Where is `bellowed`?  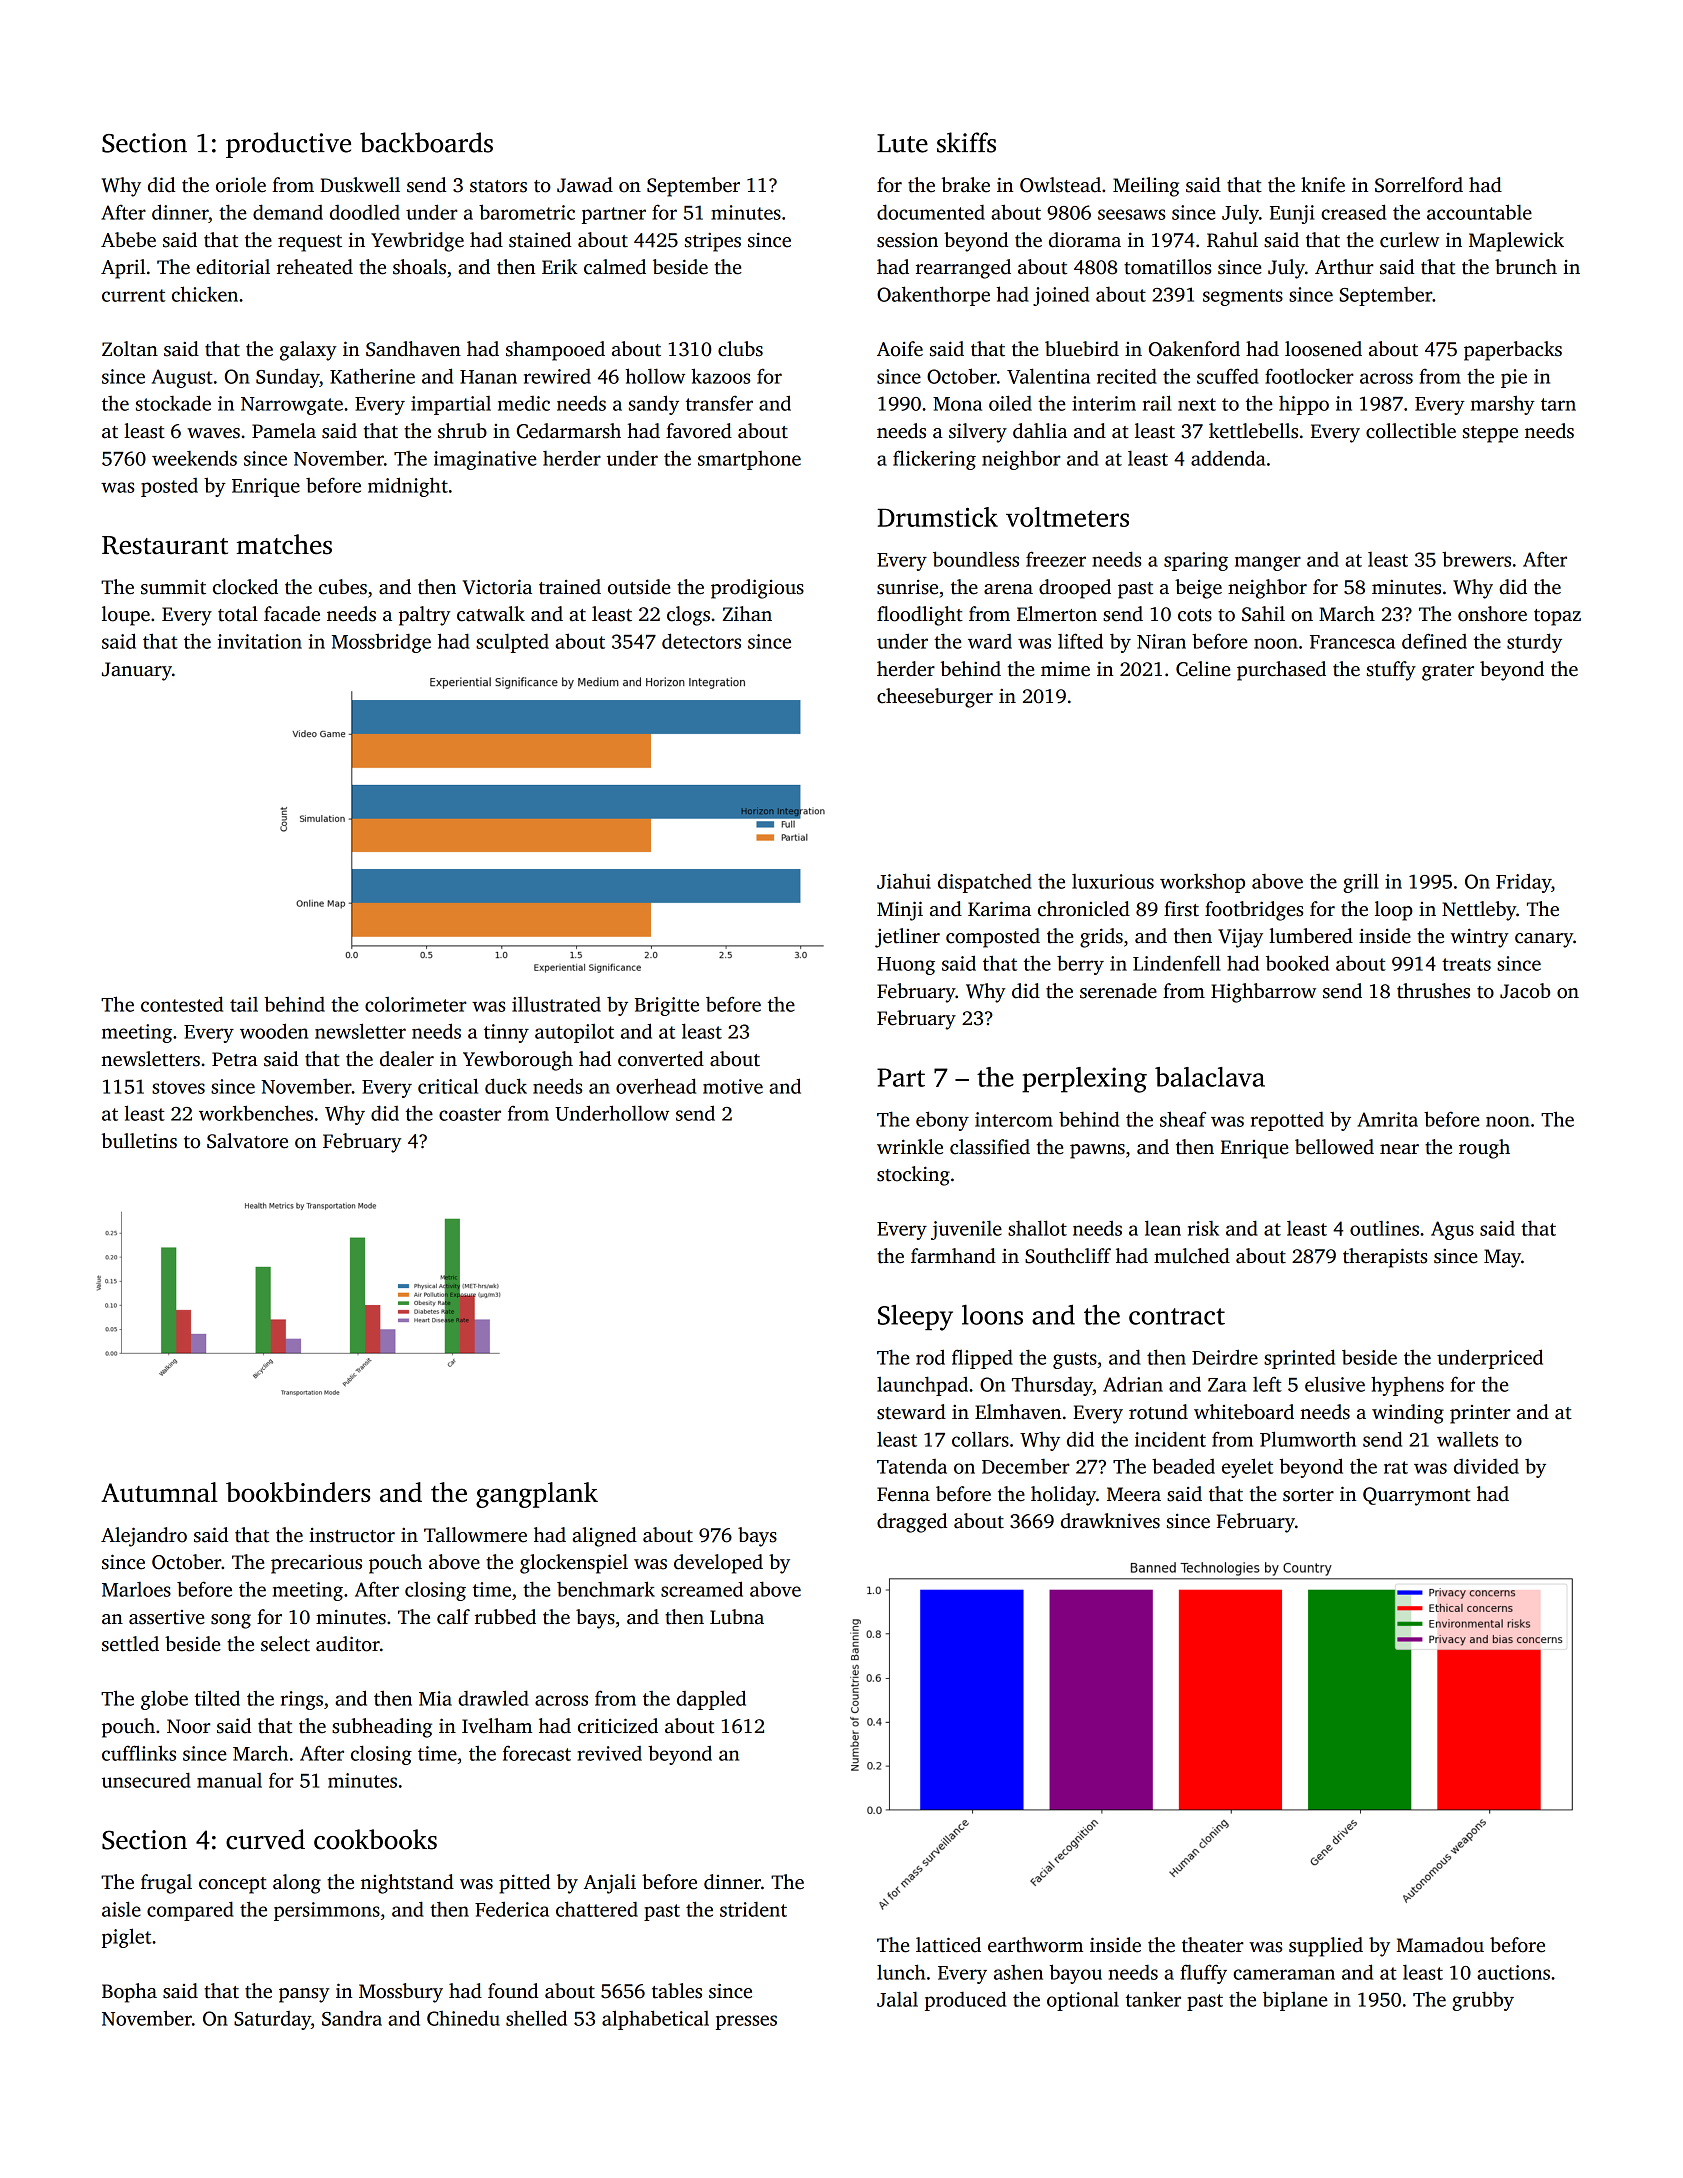 bellowed is located at coordinates (1334, 1147).
